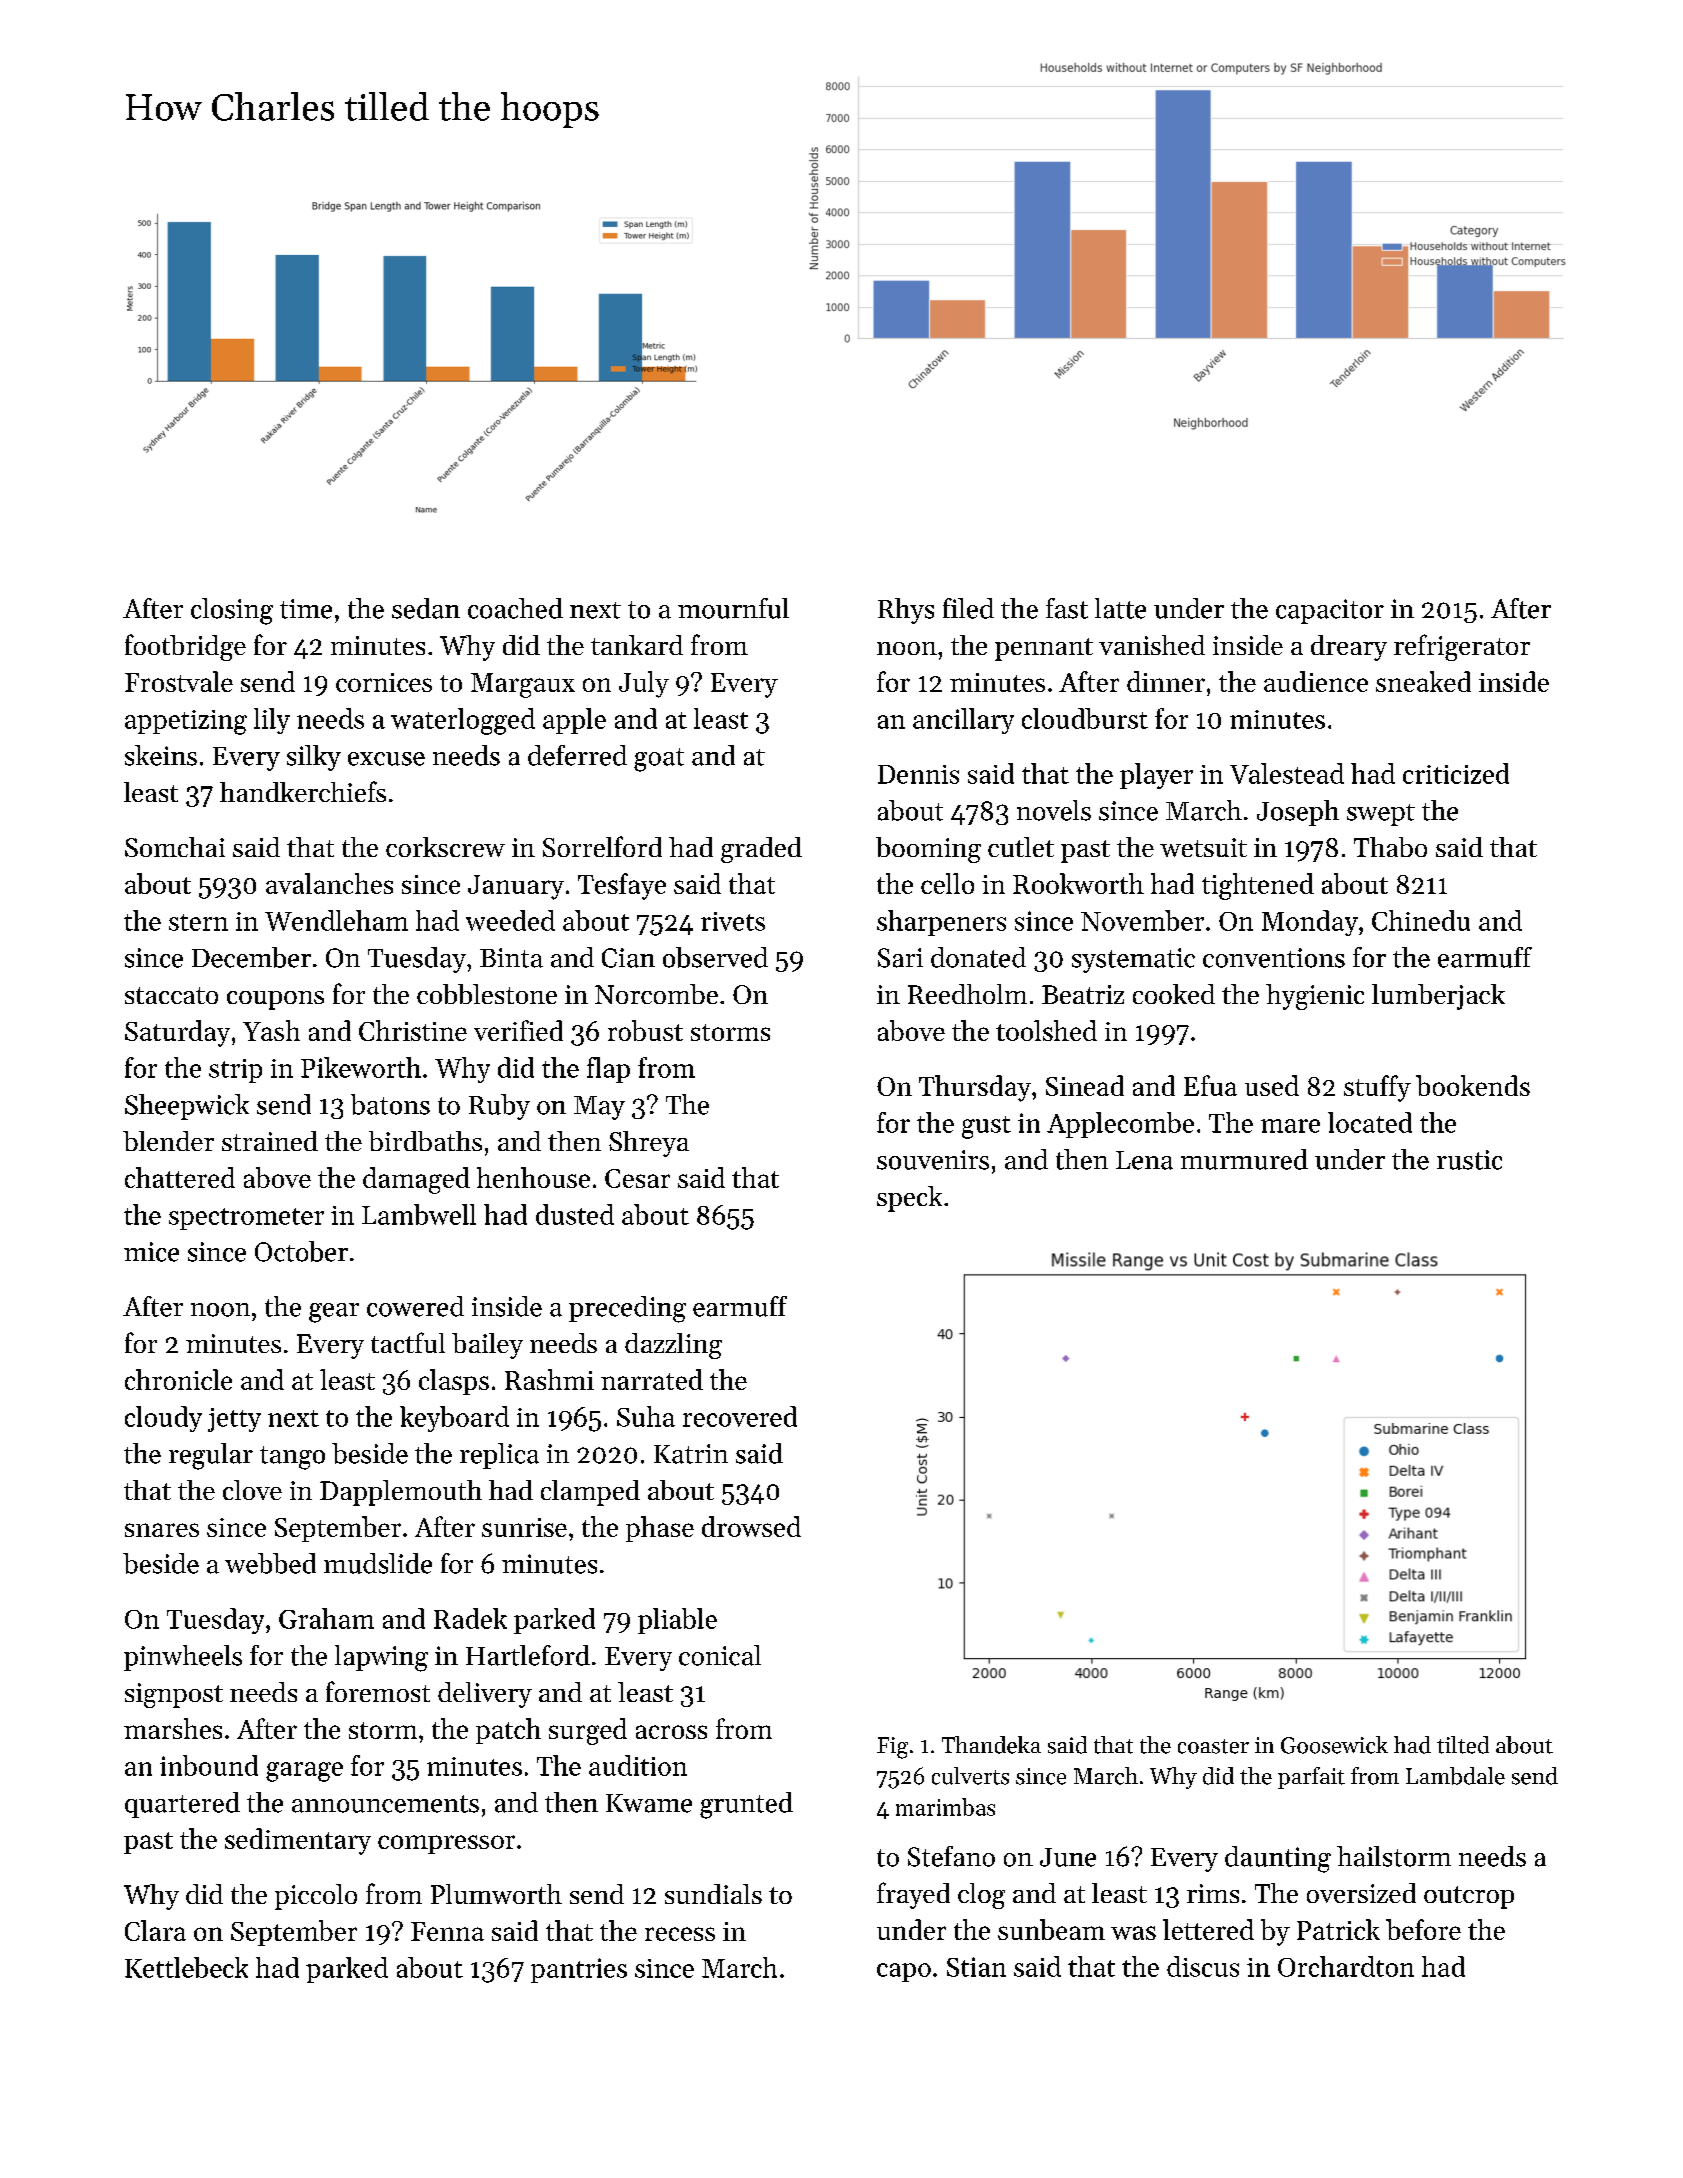 This page has height=2178, width=1683. What do you see at coordinates (1021, 847) in the page?
I see `cutlet` at bounding box center [1021, 847].
